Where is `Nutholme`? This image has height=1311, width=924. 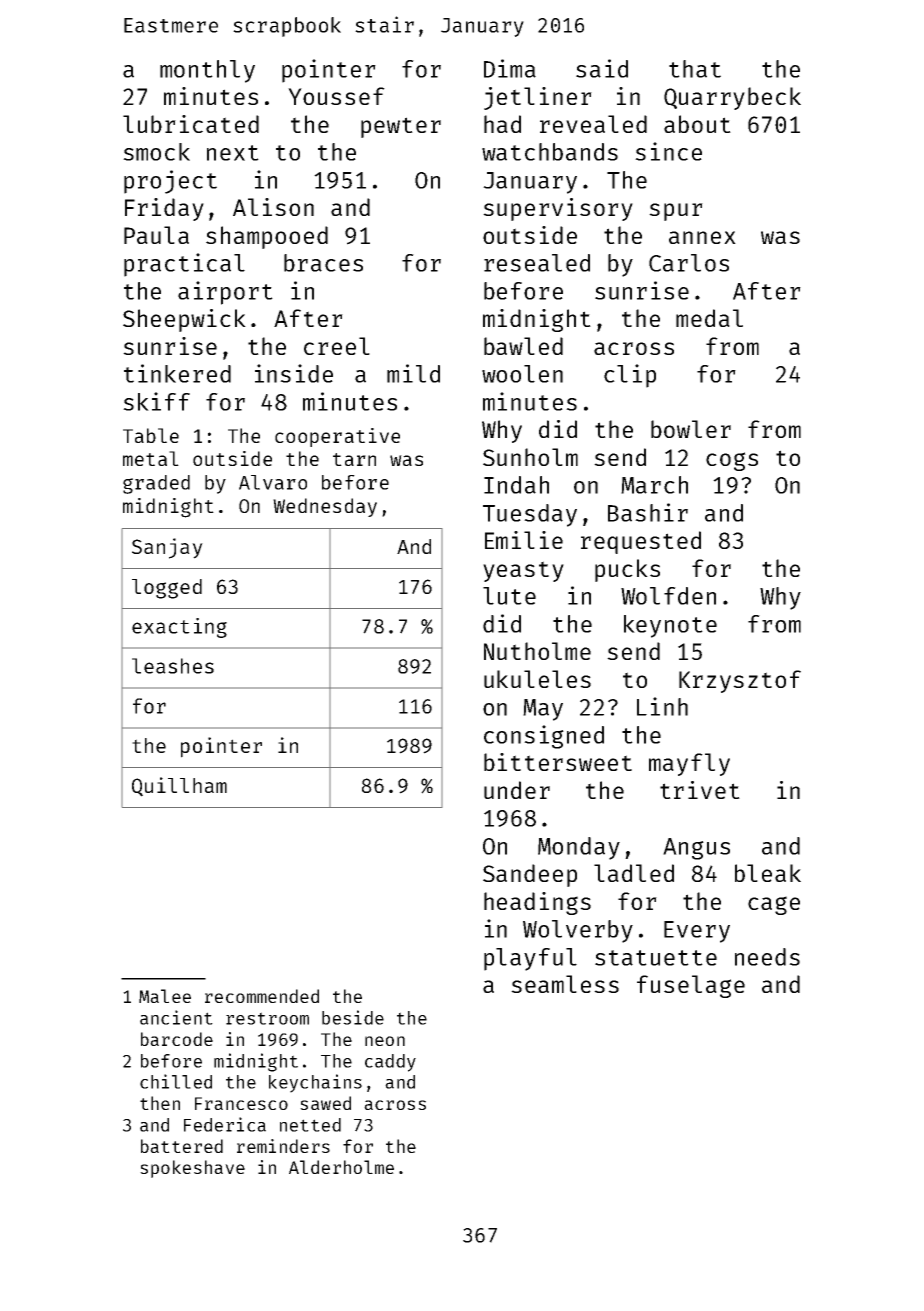 Nutholme is located at coordinates (537, 651).
